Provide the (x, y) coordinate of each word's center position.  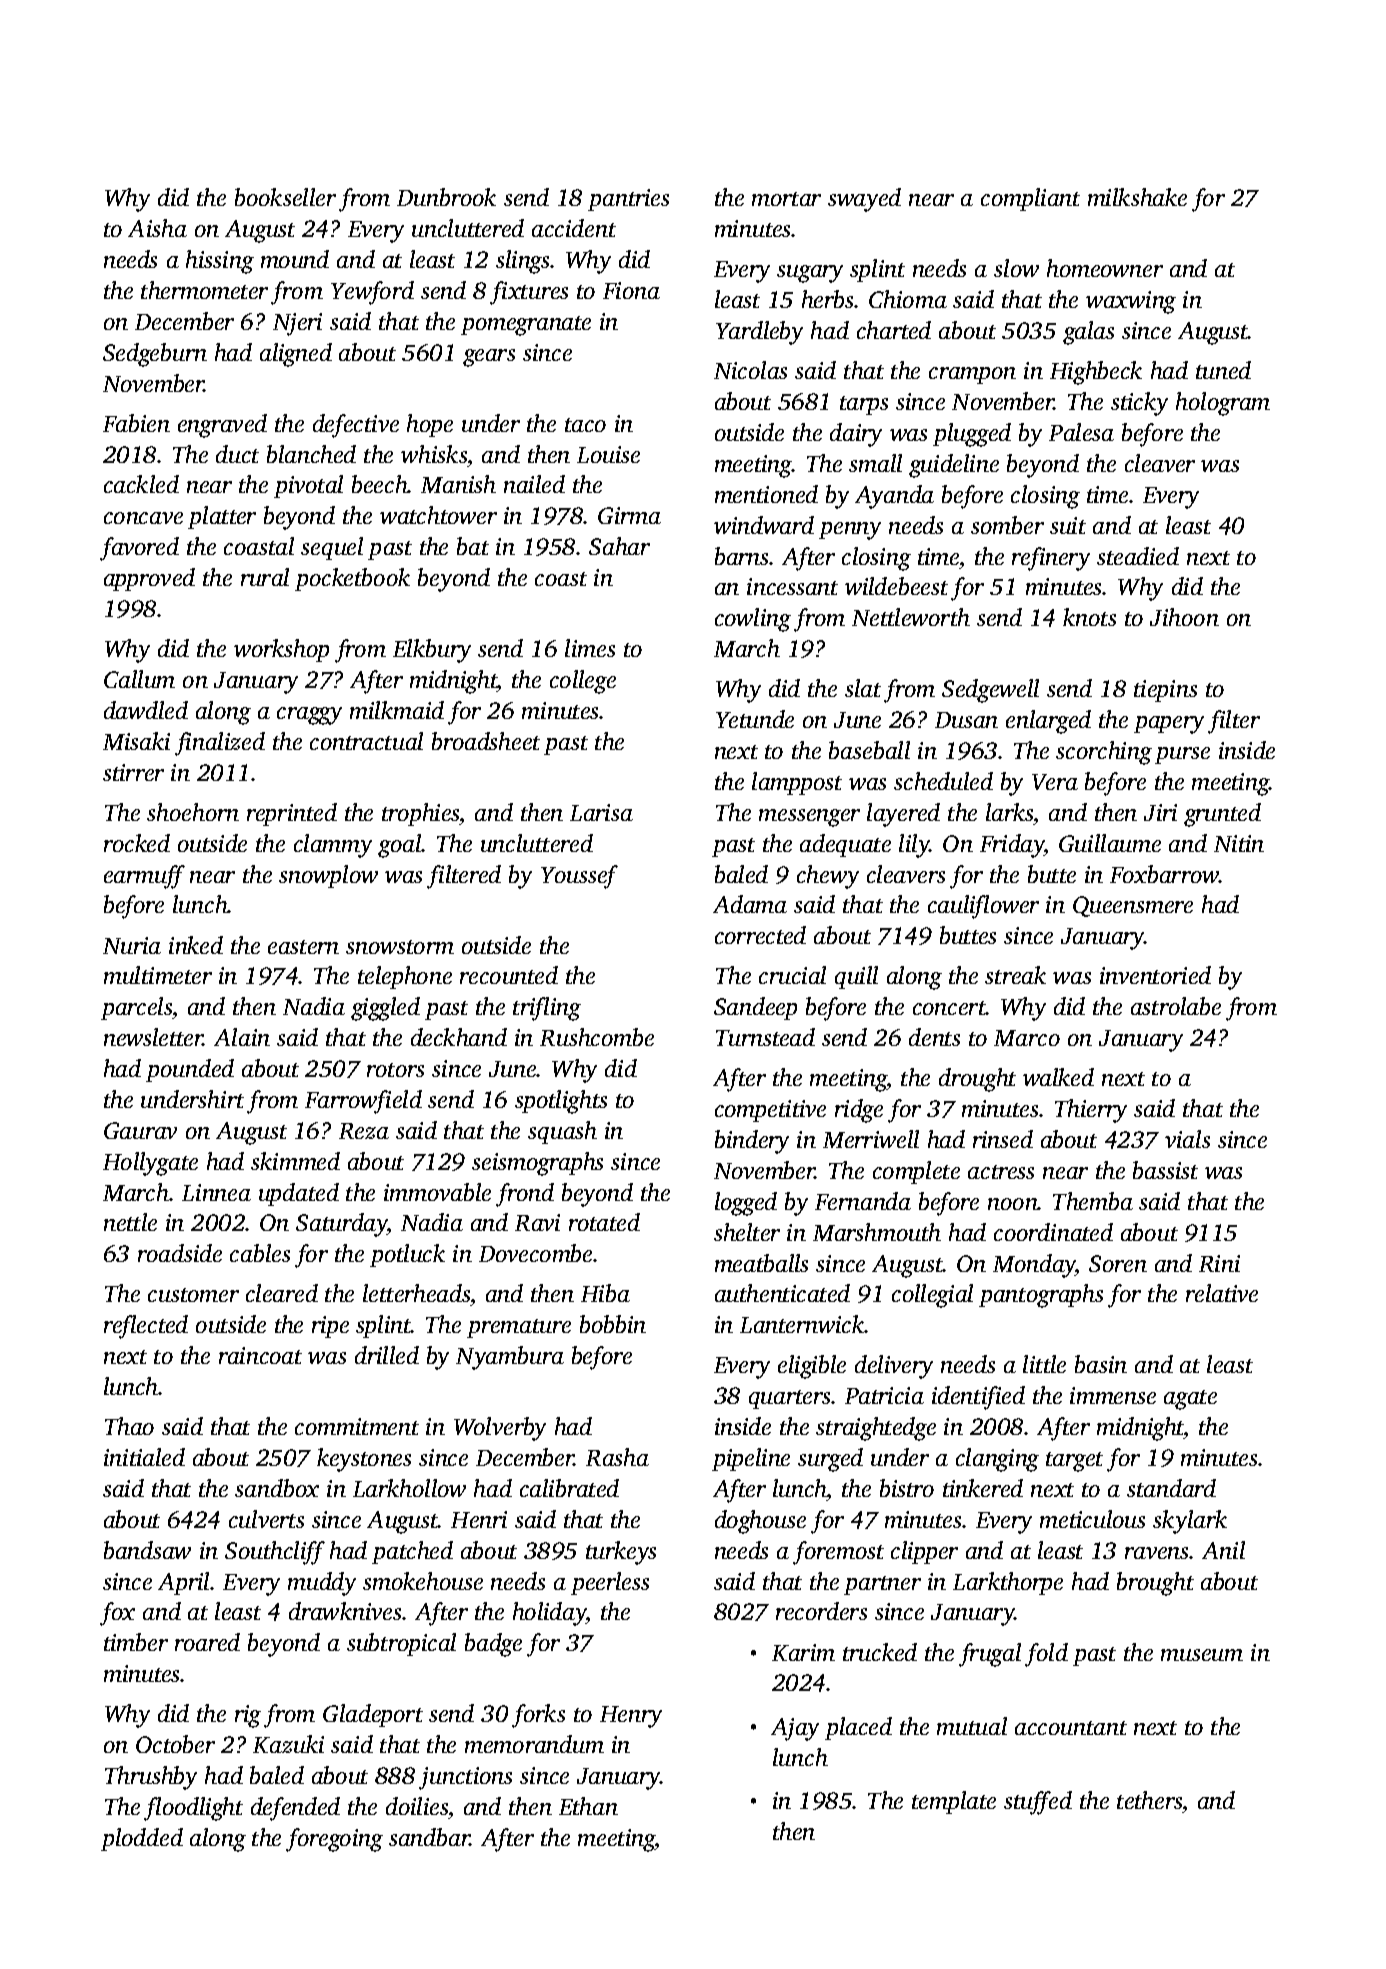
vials (1187, 1139)
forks (538, 1716)
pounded (190, 1070)
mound (295, 259)
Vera (1055, 782)
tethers (1149, 1800)
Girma (629, 515)
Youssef (579, 877)
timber (136, 1642)
